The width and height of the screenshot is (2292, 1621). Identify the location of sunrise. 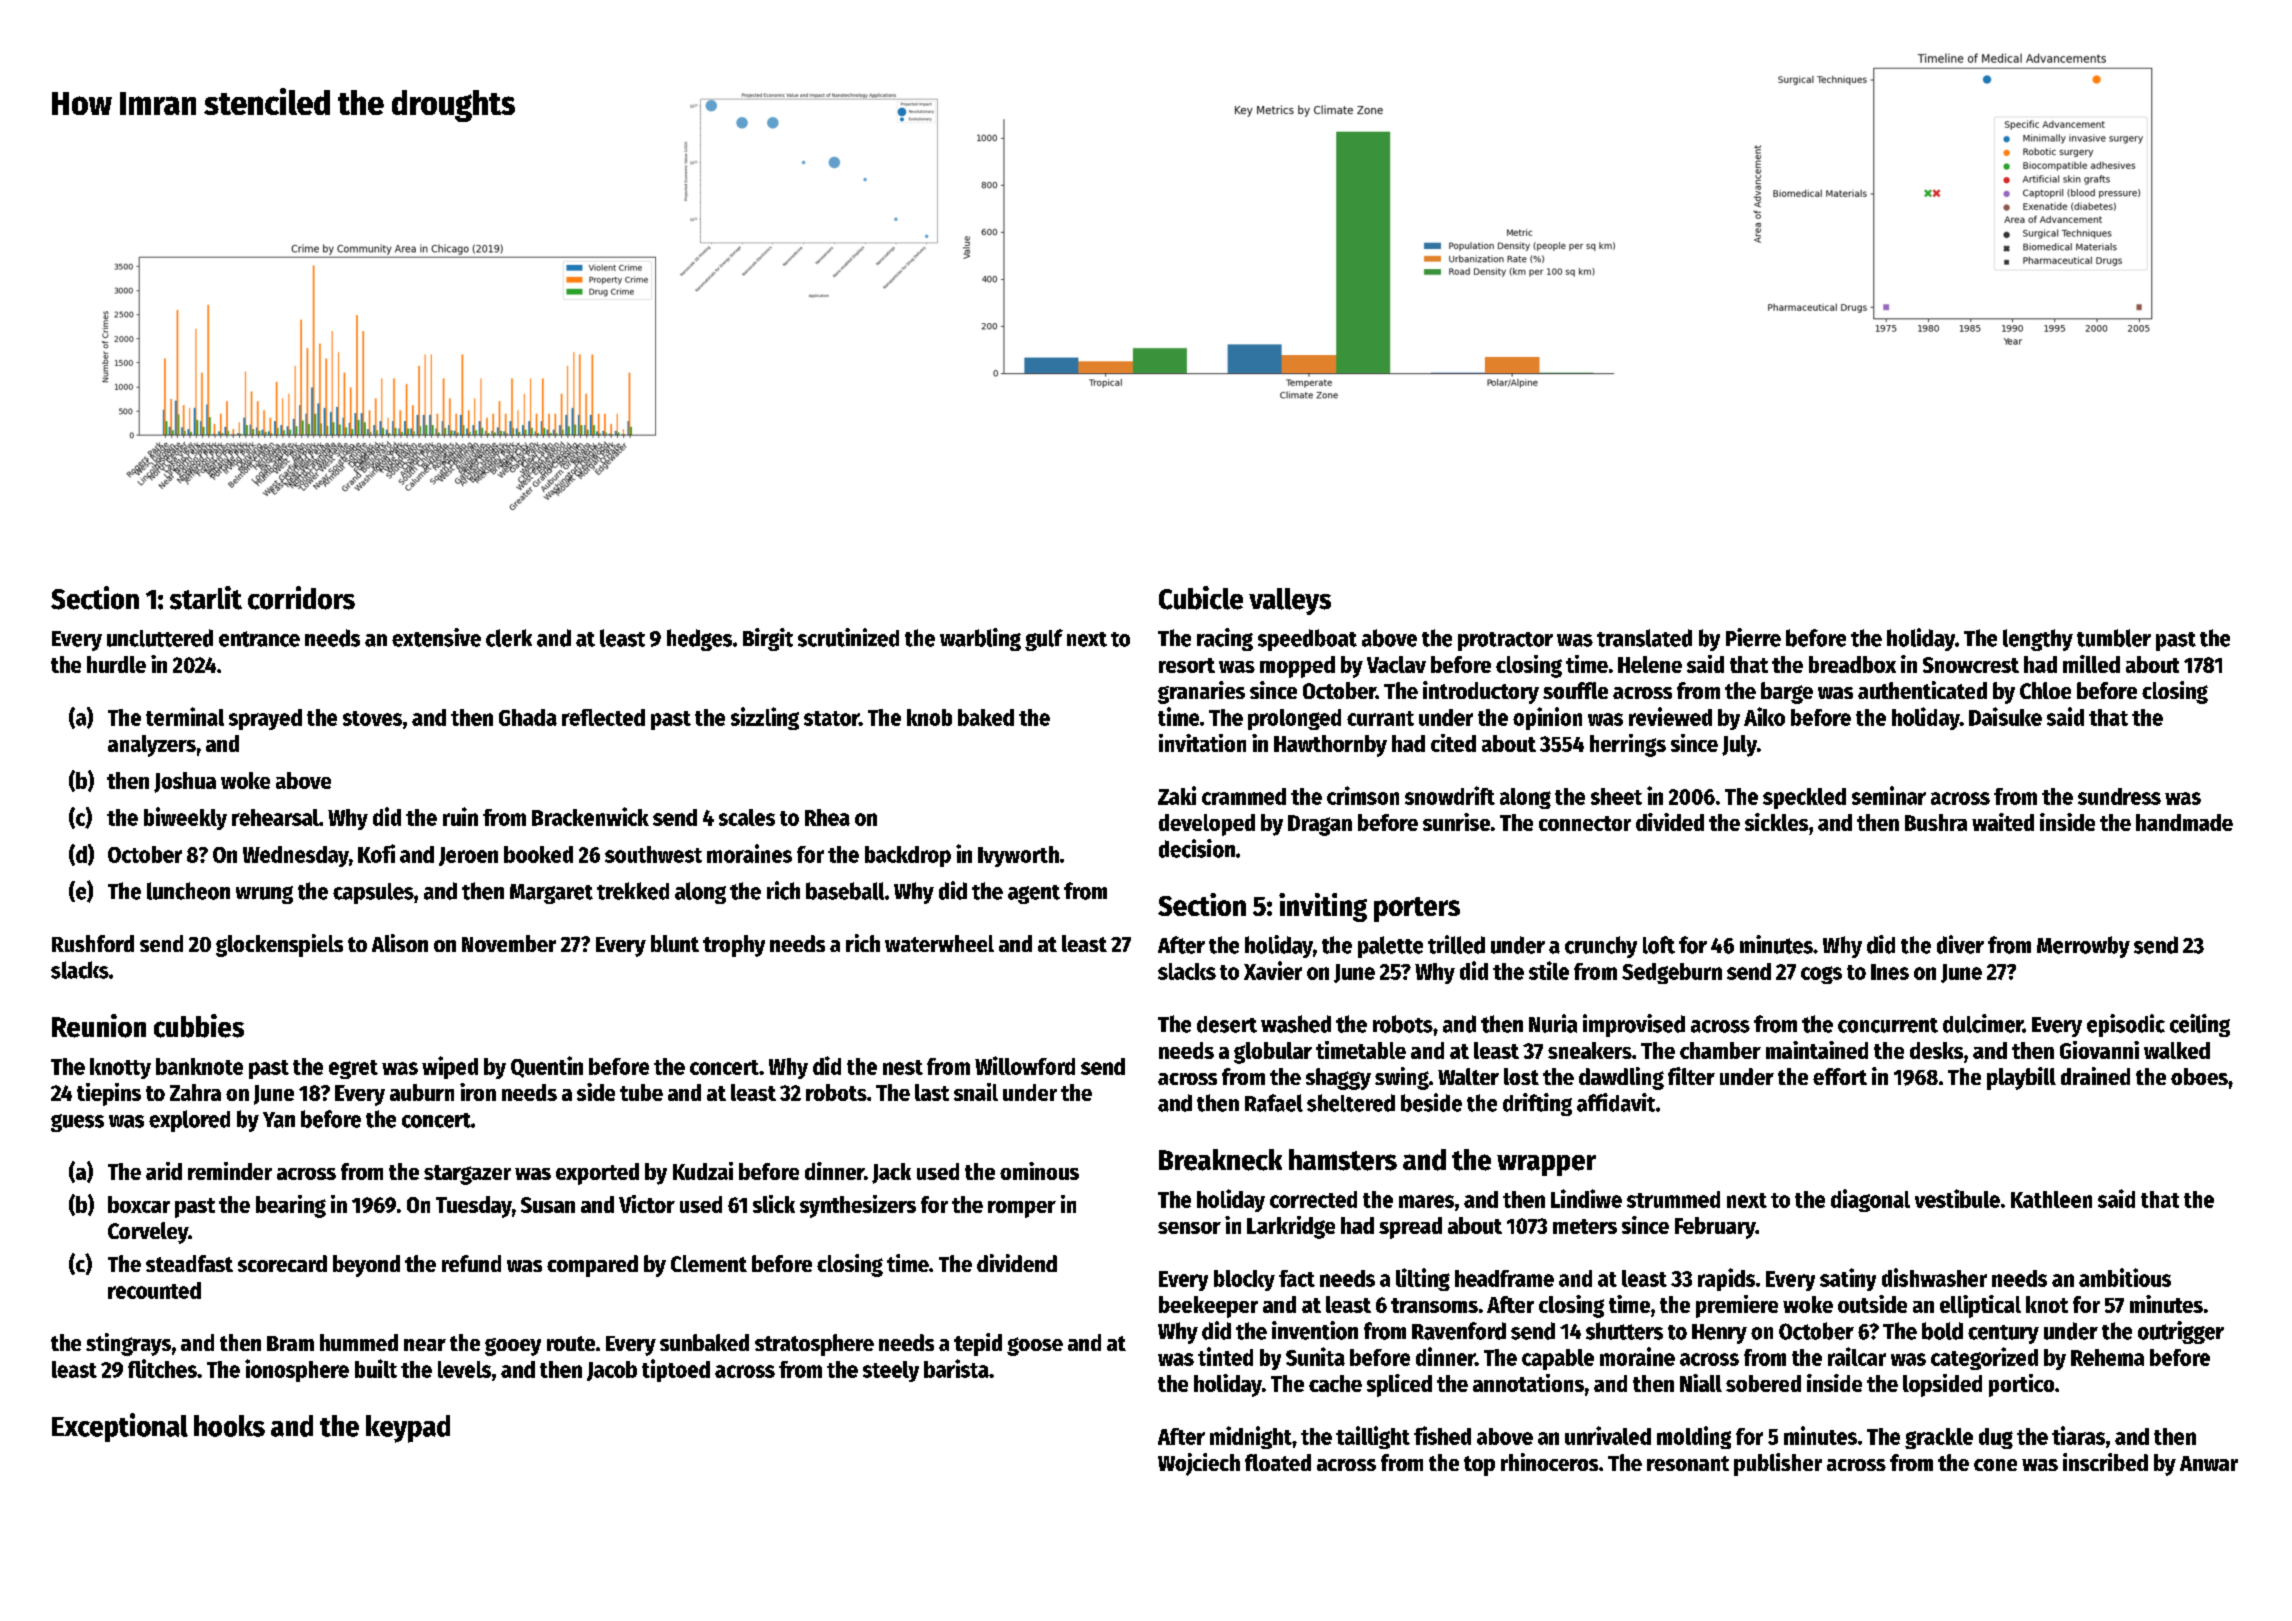
(1456, 822).
